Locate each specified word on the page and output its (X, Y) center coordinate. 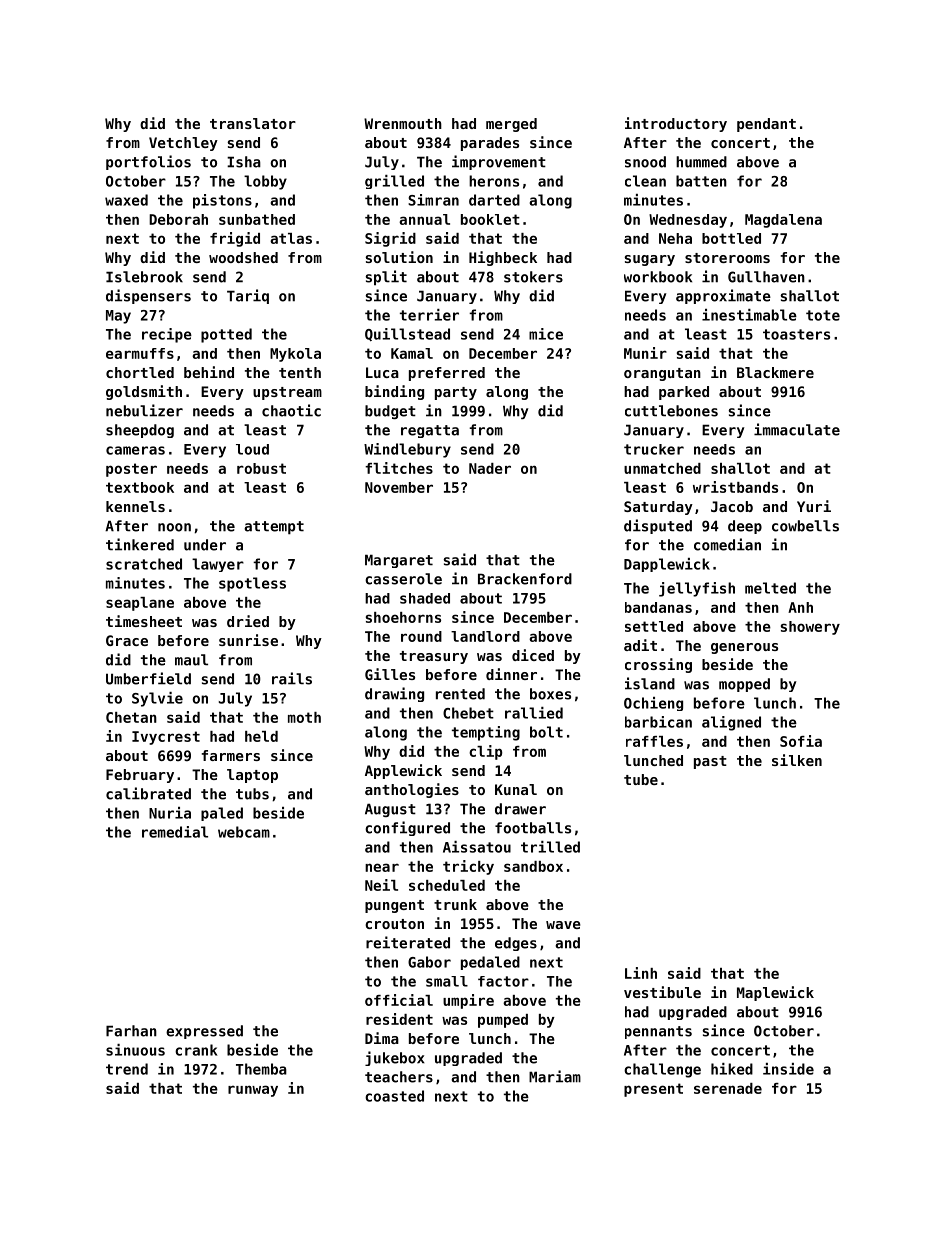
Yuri (814, 506)
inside (788, 1069)
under (205, 545)
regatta (430, 431)
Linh (641, 973)
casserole (403, 579)
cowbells (805, 526)
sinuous (135, 1050)
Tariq (248, 296)
